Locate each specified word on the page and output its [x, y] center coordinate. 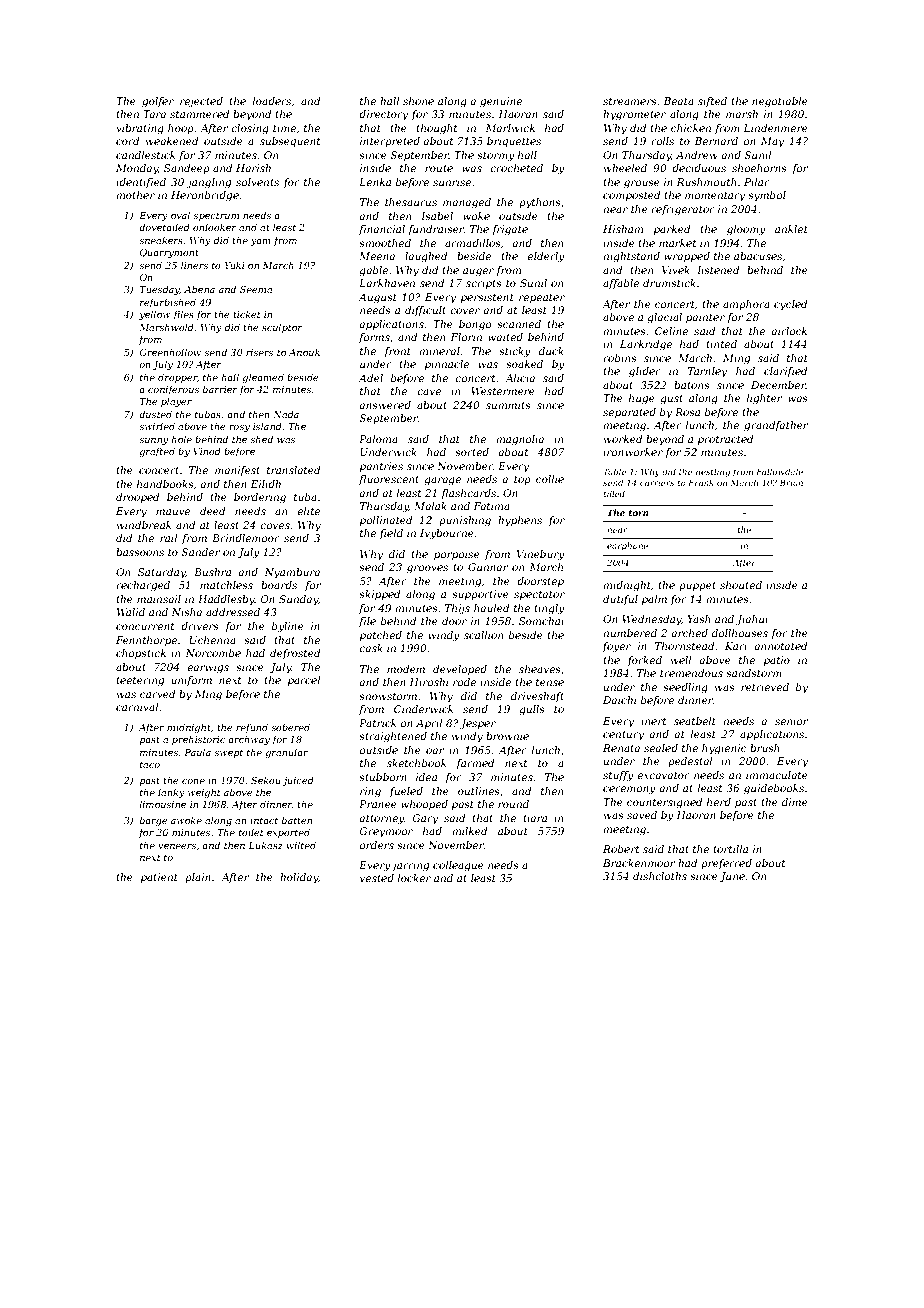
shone [418, 101]
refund [252, 728]
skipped [380, 595]
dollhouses [740, 633]
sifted [712, 102]
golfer [158, 102]
